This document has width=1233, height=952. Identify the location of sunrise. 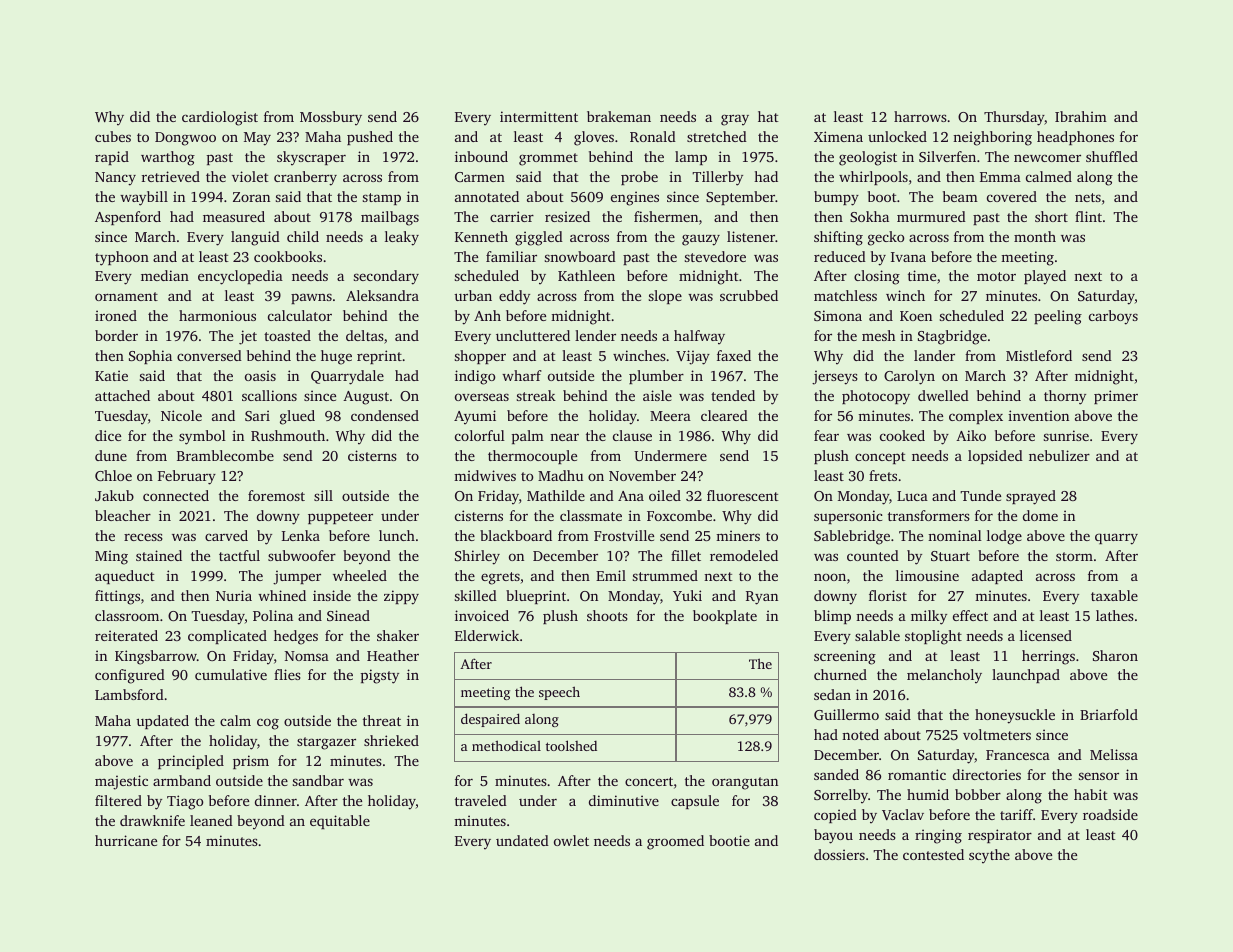
(1066, 435).
